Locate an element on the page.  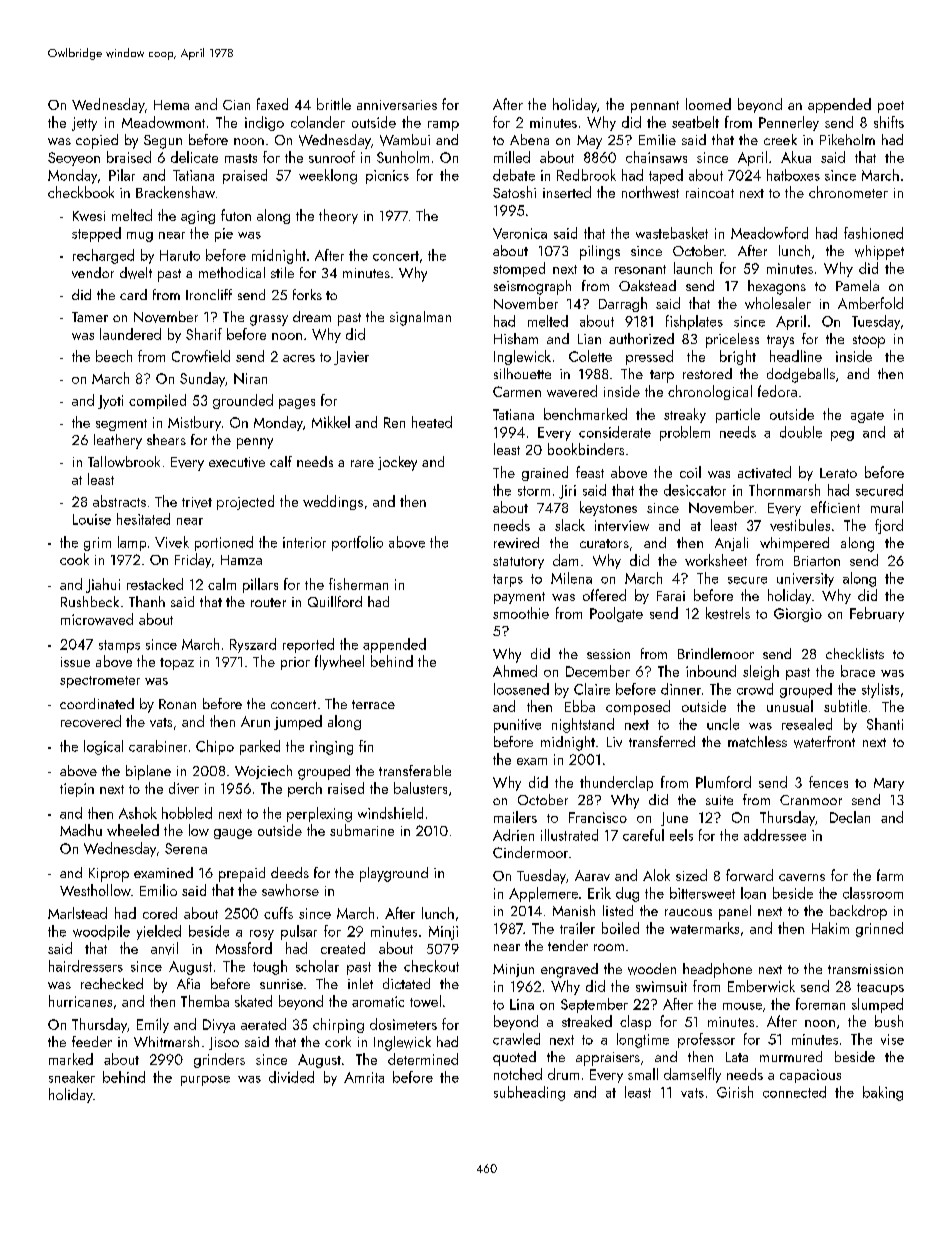
bookbinders is located at coordinates (586, 449).
